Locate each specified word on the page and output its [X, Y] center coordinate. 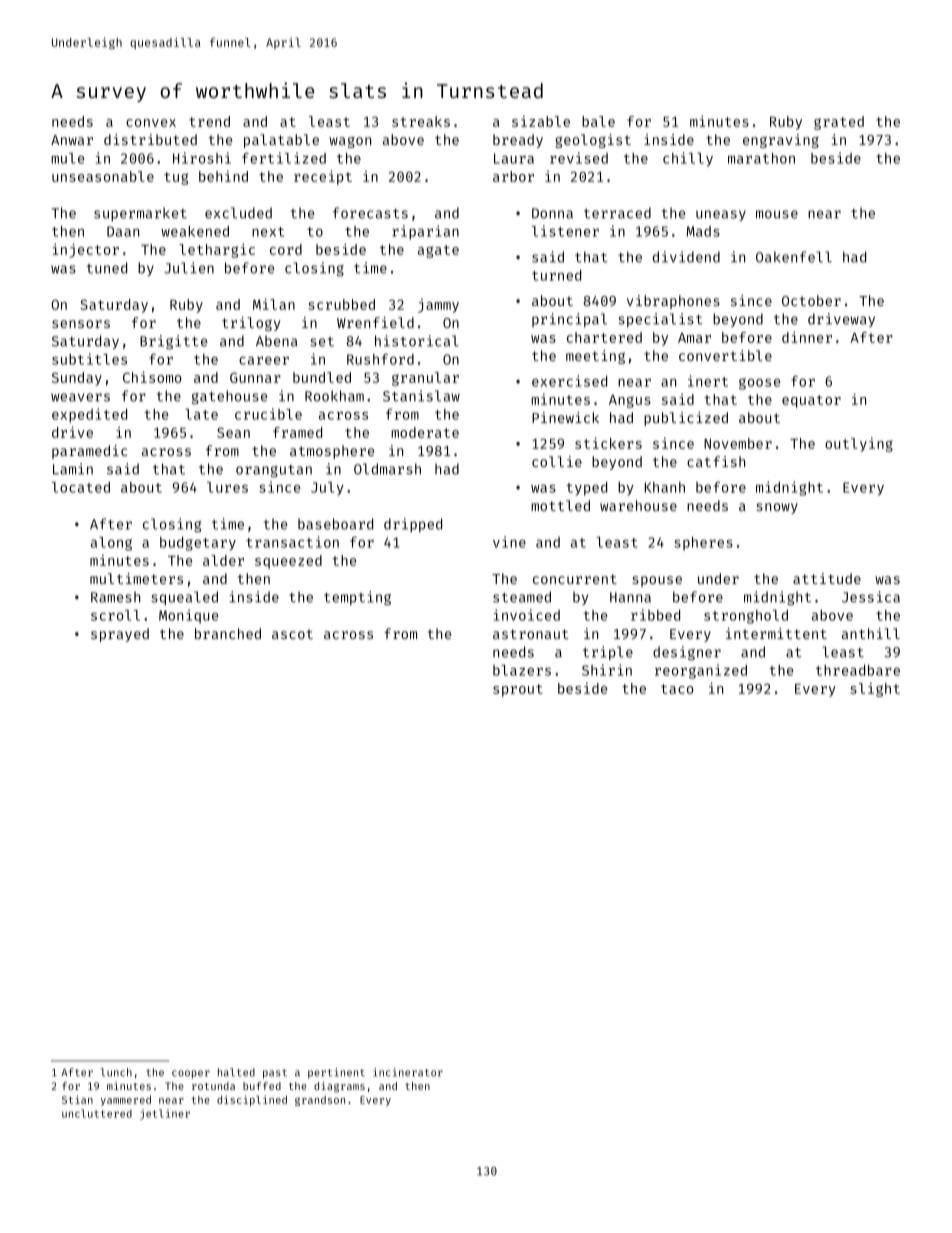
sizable [541, 121]
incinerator [408, 1072]
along [111, 544]
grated [839, 123]
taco [677, 689]
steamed [522, 597]
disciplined [252, 1100]
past [275, 1074]
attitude [827, 578]
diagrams [339, 1087]
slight [875, 690]
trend [209, 121]
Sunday [77, 379]
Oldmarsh [387, 469]
